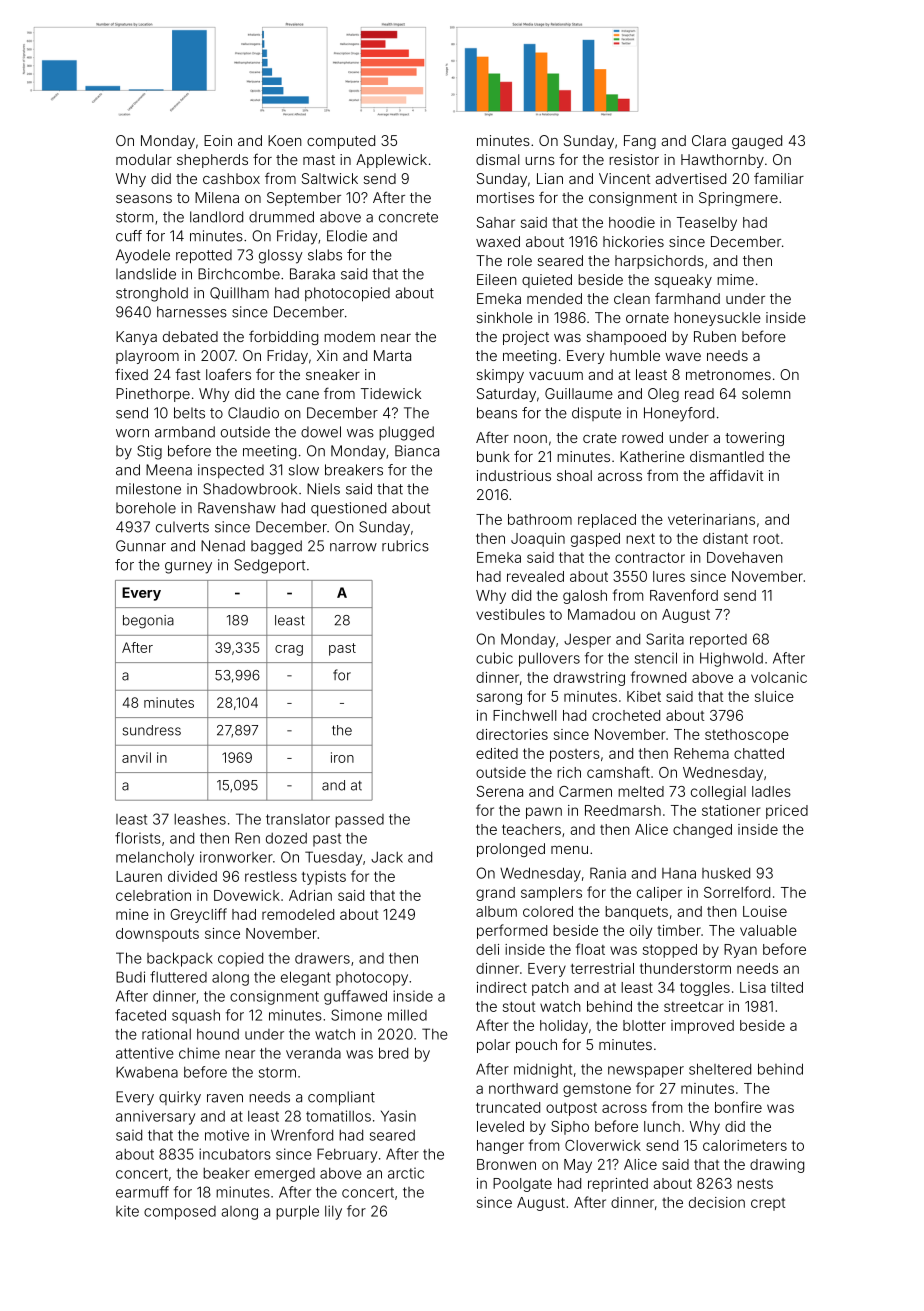 The width and height of the screenshot is (924, 1311). Describe the element at coordinates (289, 650) in the screenshot. I see `crag` at that location.
